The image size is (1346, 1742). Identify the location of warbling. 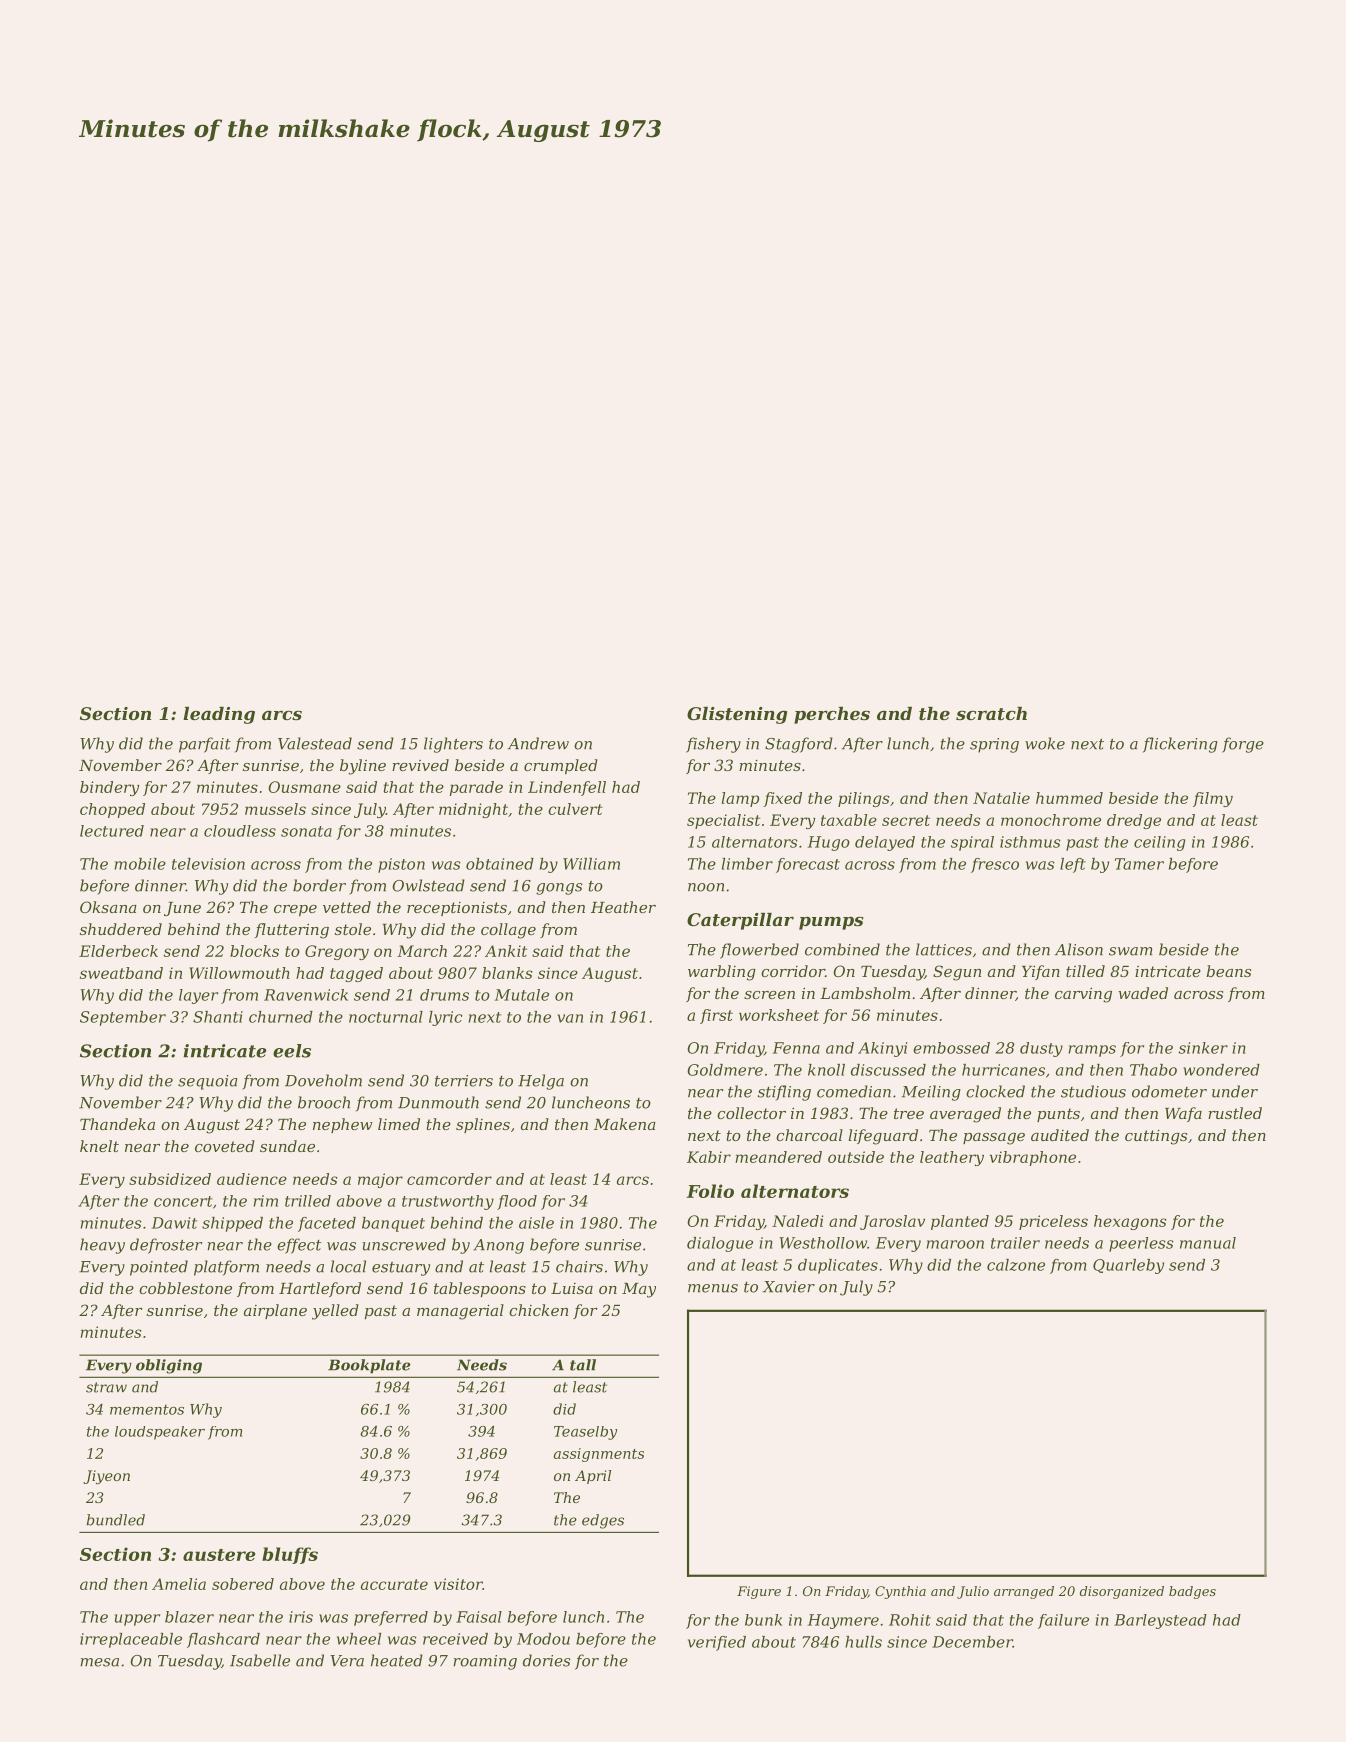
(722, 973).
